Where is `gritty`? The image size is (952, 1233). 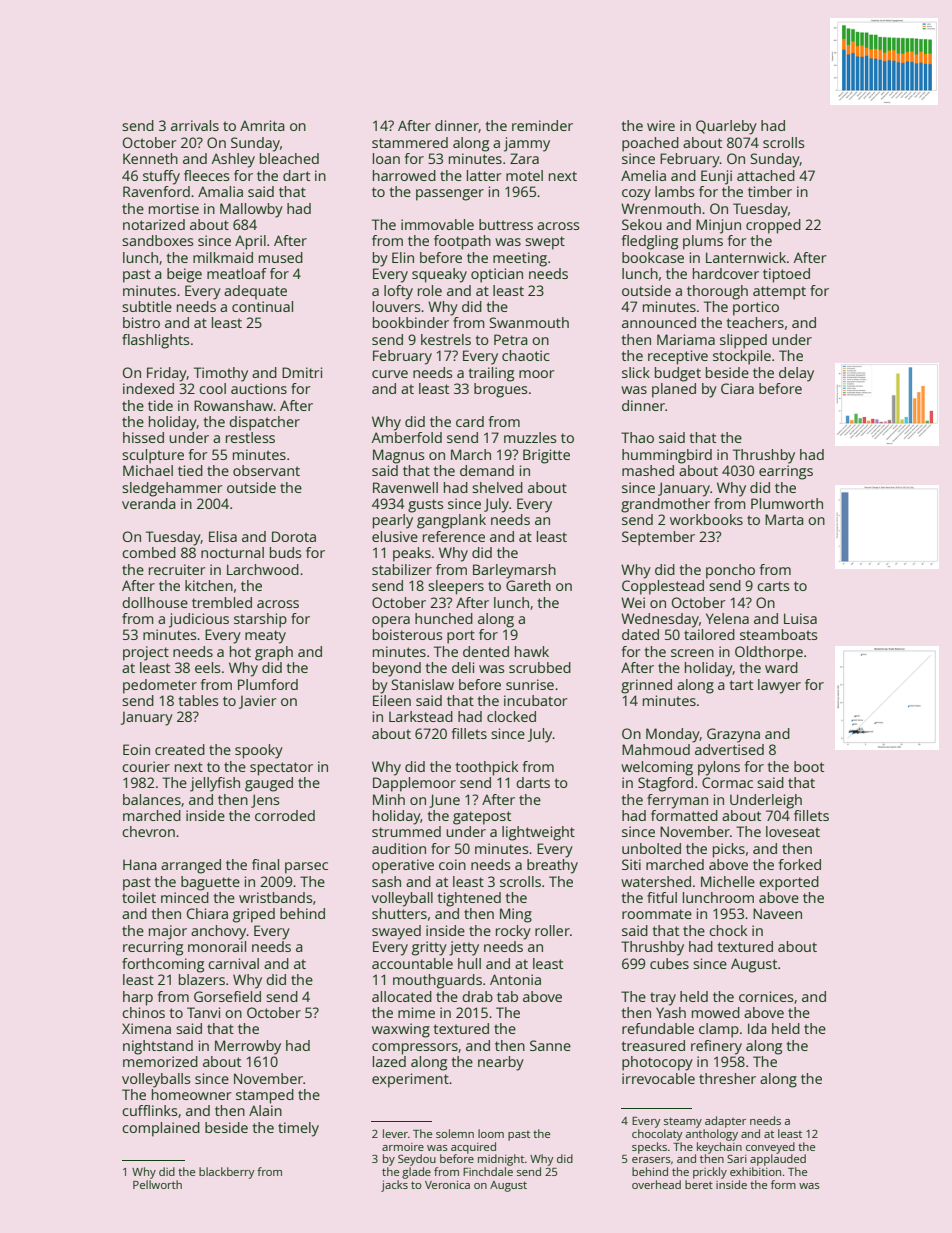 gritty is located at coordinates (429, 948).
